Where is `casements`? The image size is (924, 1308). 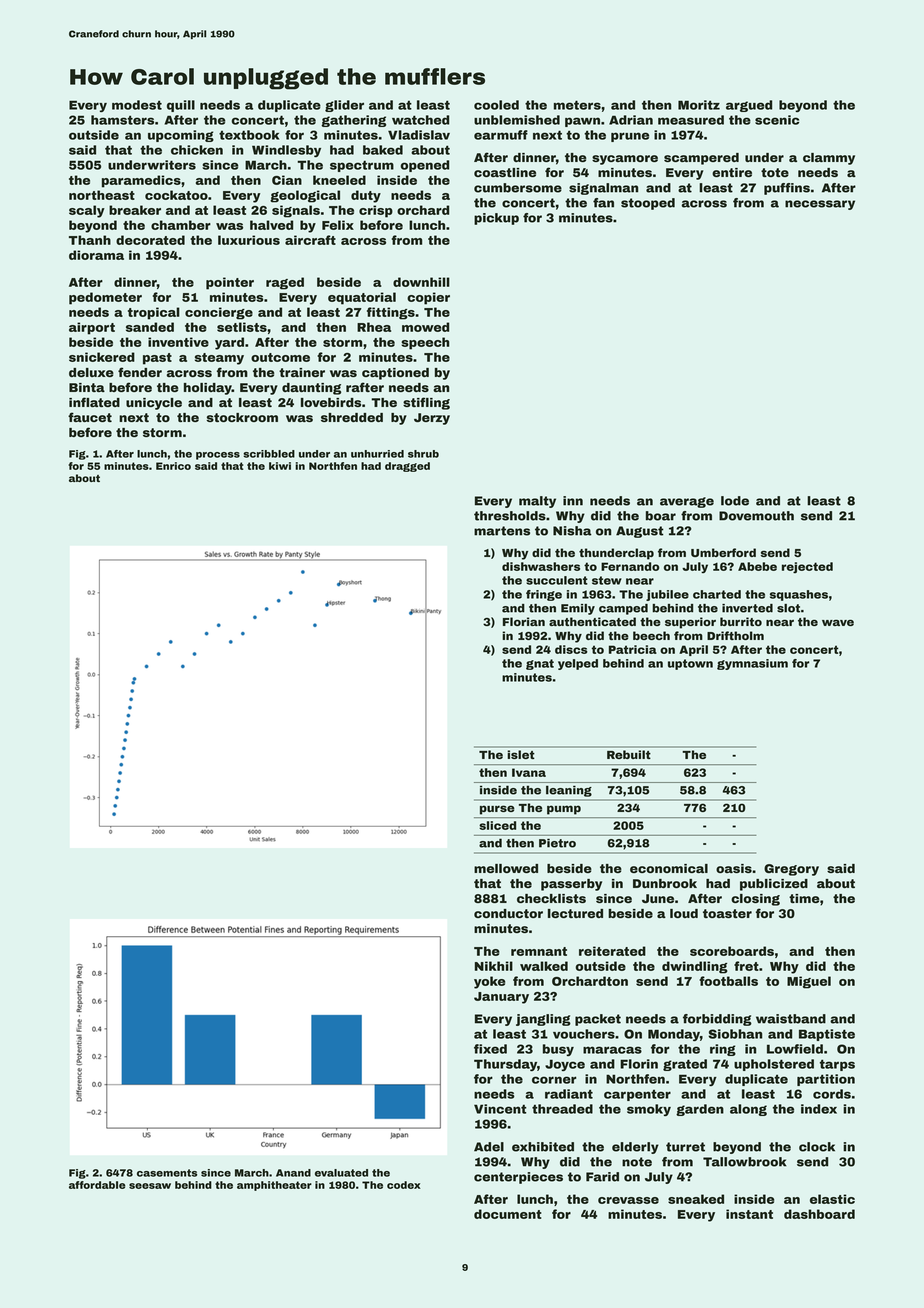
casements is located at coordinates (167, 1173).
